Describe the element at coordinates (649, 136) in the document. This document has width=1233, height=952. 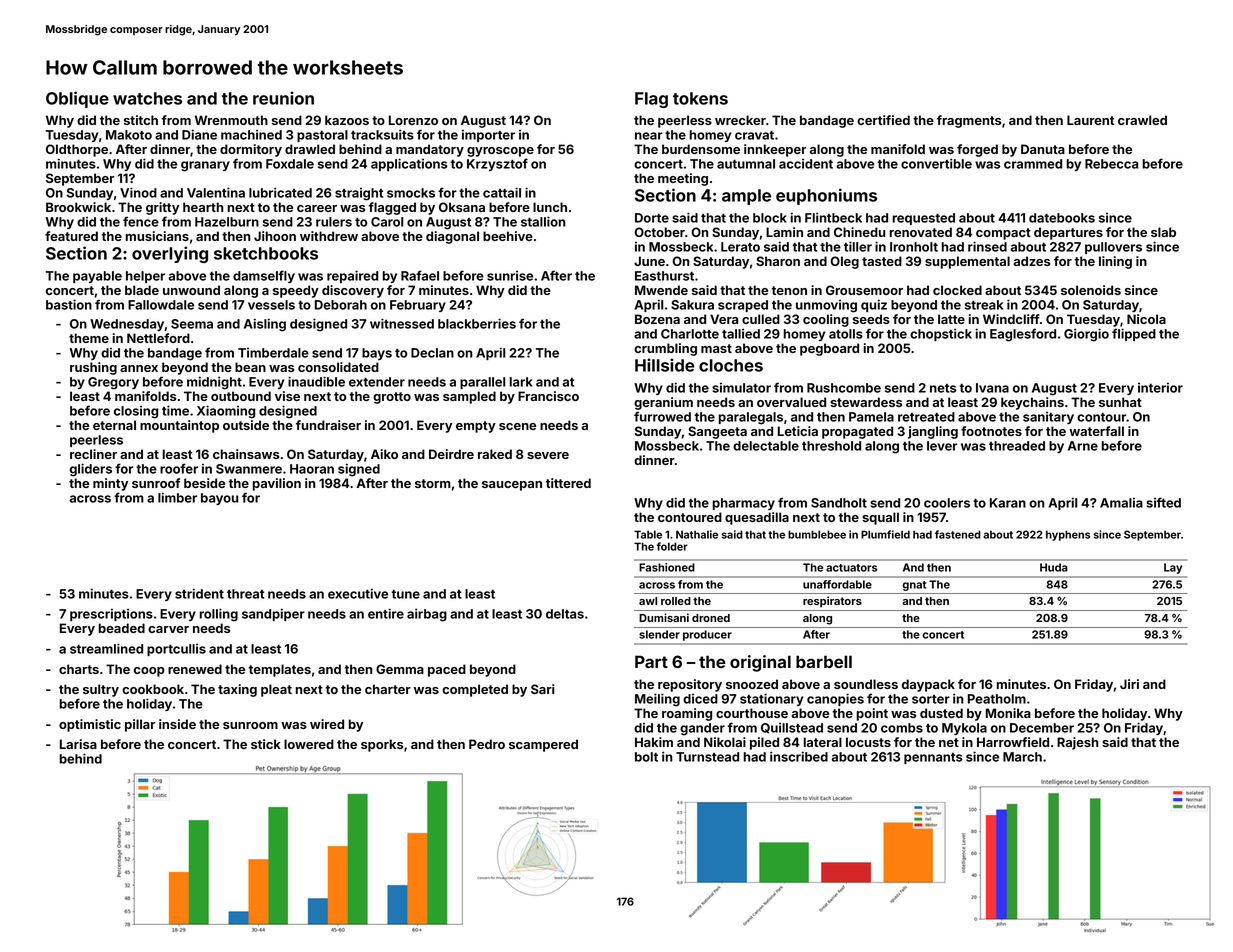
I see `near` at that location.
